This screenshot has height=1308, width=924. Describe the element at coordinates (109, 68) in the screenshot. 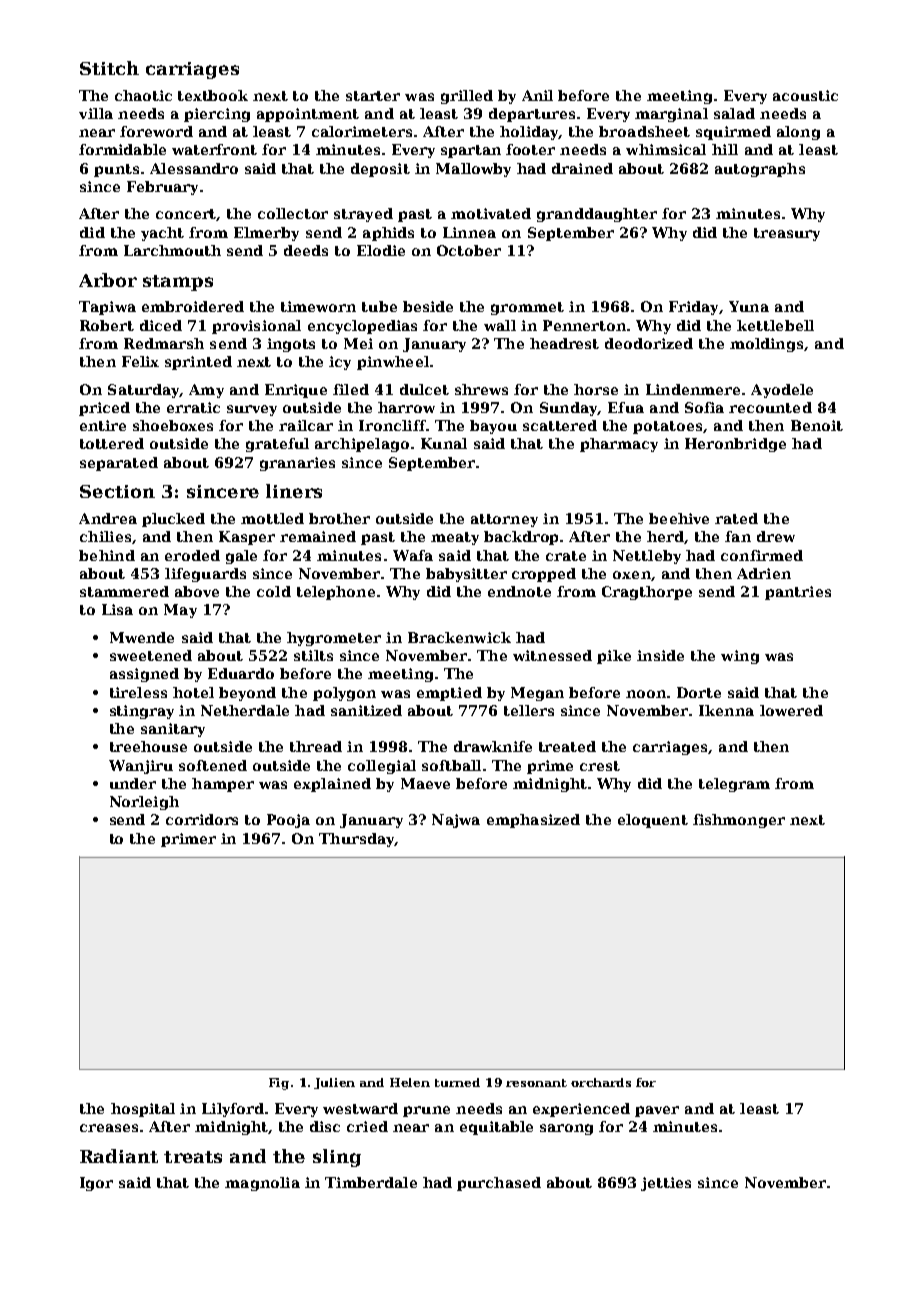

I see `Stitch` at that location.
